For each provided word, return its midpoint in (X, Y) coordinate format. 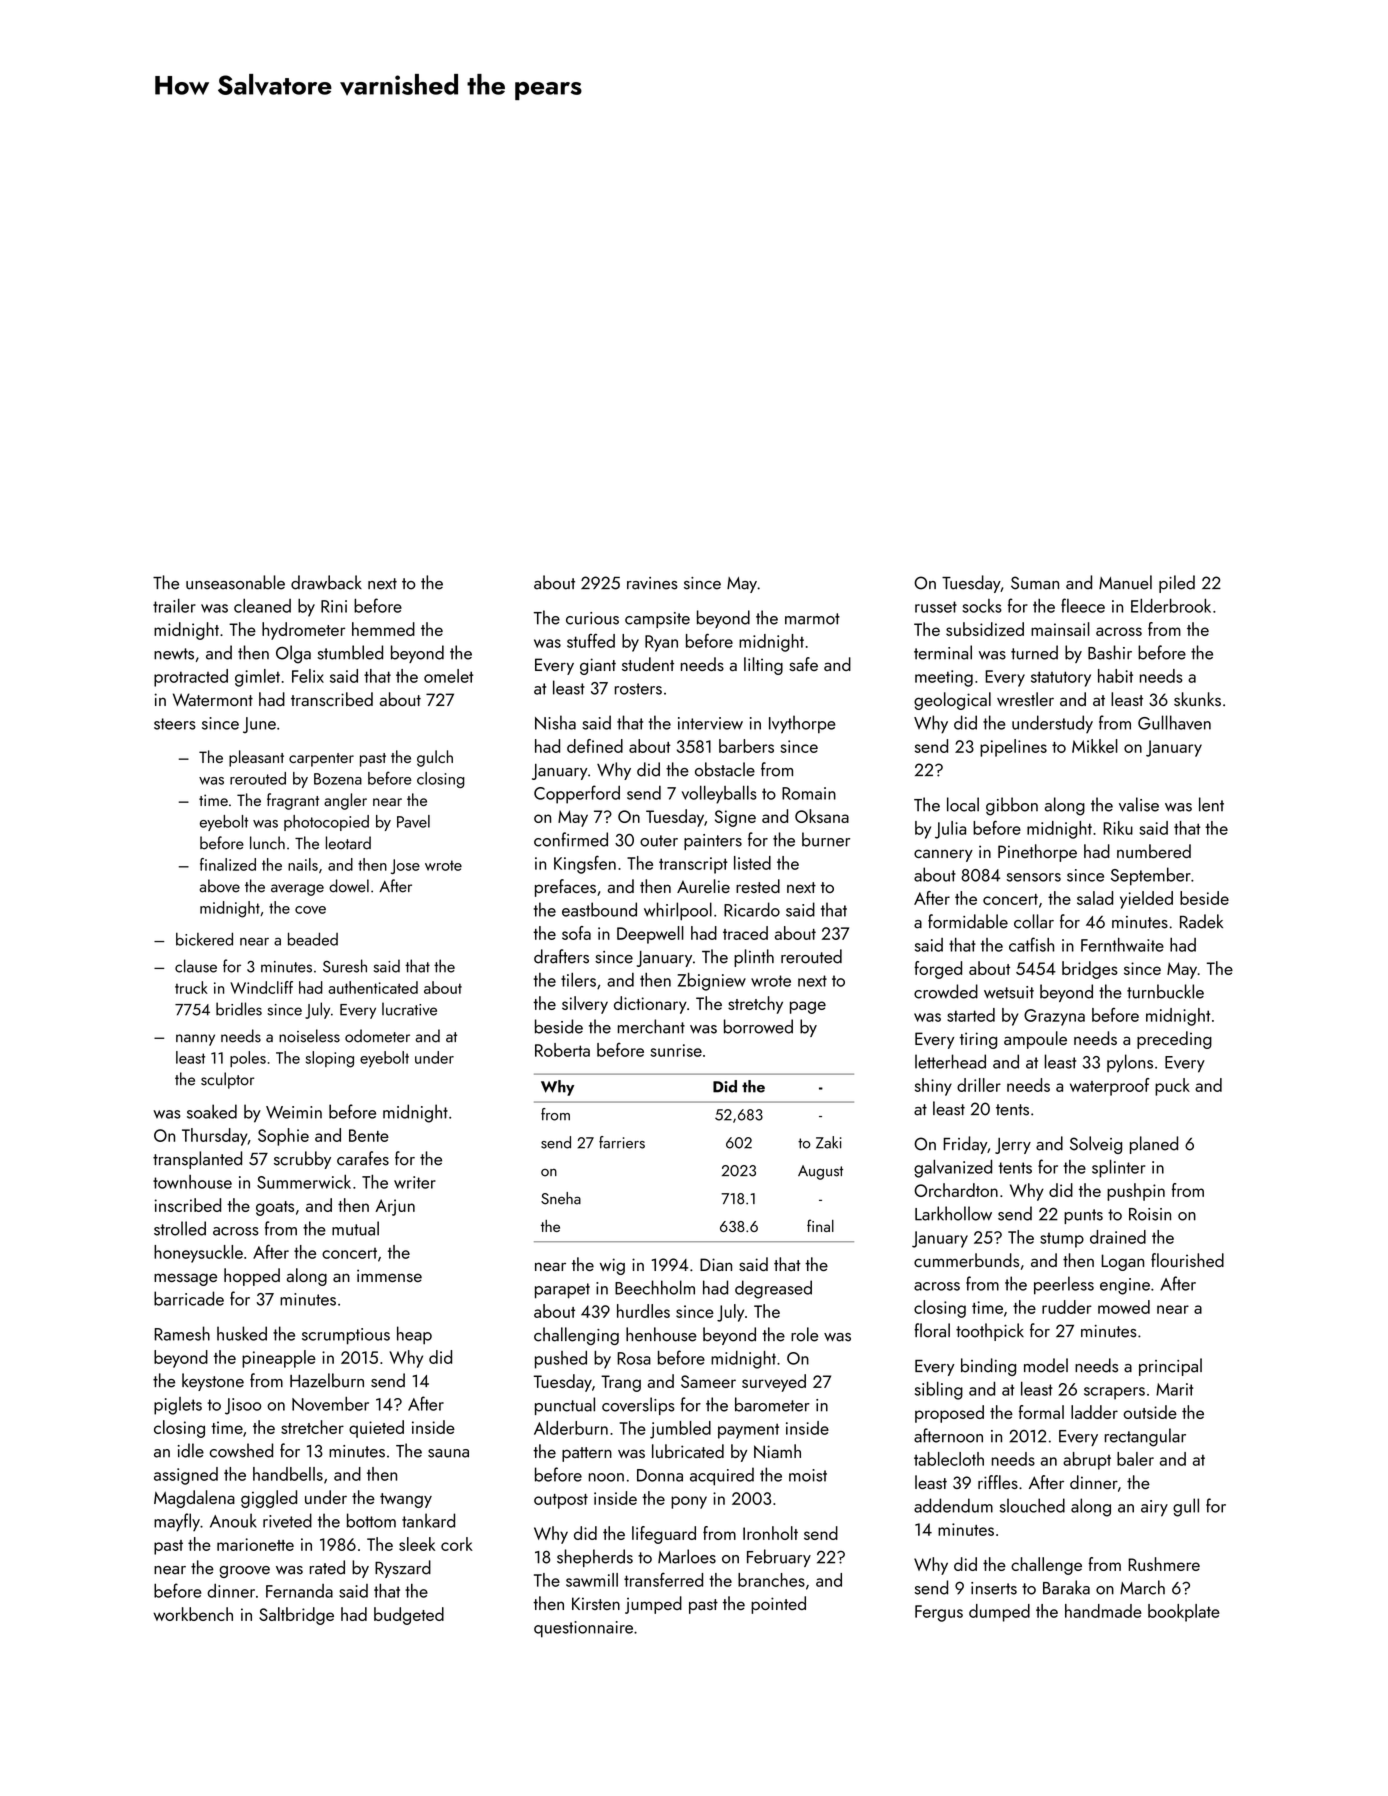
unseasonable (235, 582)
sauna (448, 1453)
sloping (330, 1059)
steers (175, 724)
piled (1177, 584)
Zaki (829, 1142)
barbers (746, 746)
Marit (1174, 1389)
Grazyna (1054, 1017)
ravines (652, 583)
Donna (660, 1475)
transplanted (197, 1160)
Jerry (1013, 1146)
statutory (1061, 679)
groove (244, 1572)
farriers (622, 1142)
